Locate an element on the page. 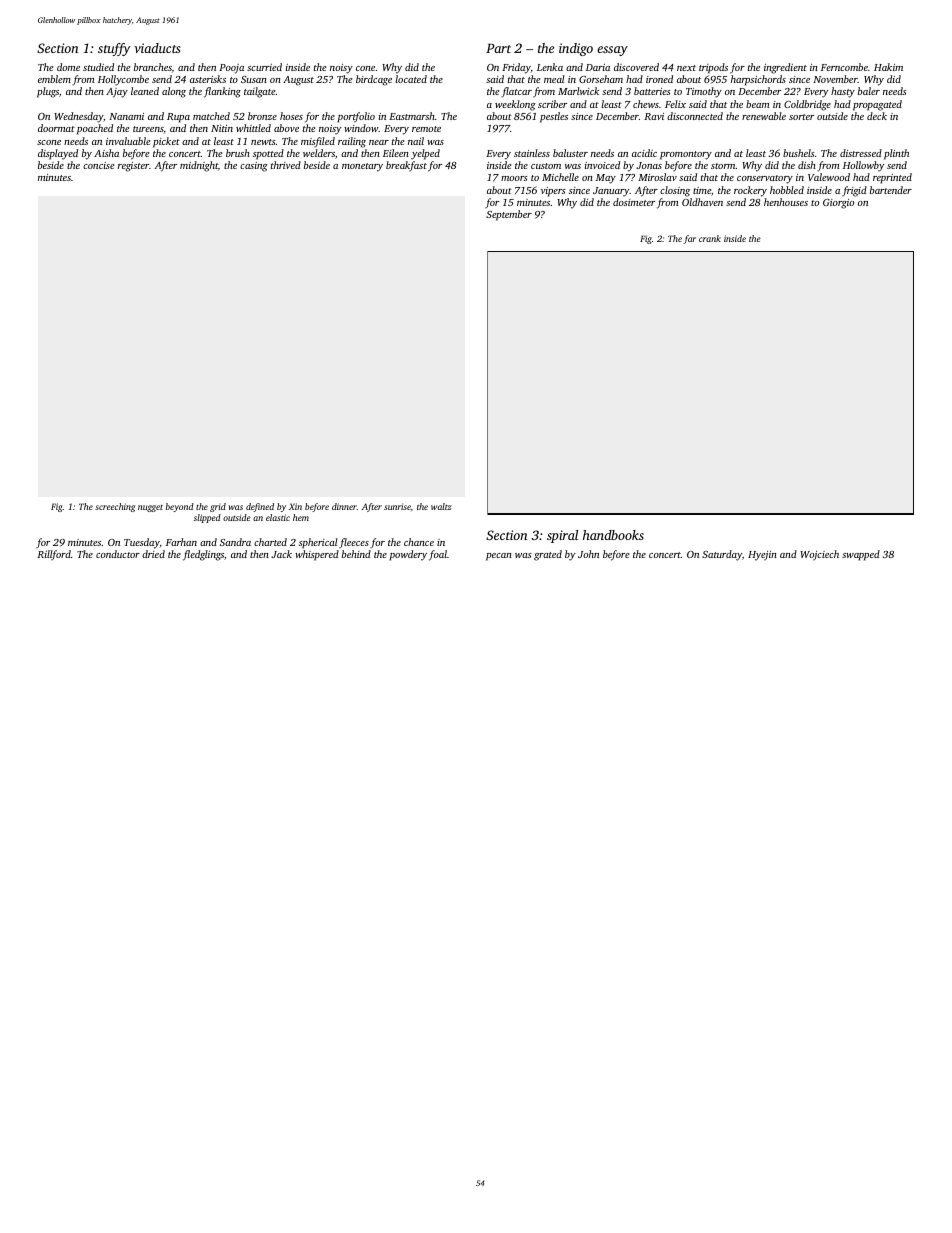  screeching is located at coordinates (115, 507).
